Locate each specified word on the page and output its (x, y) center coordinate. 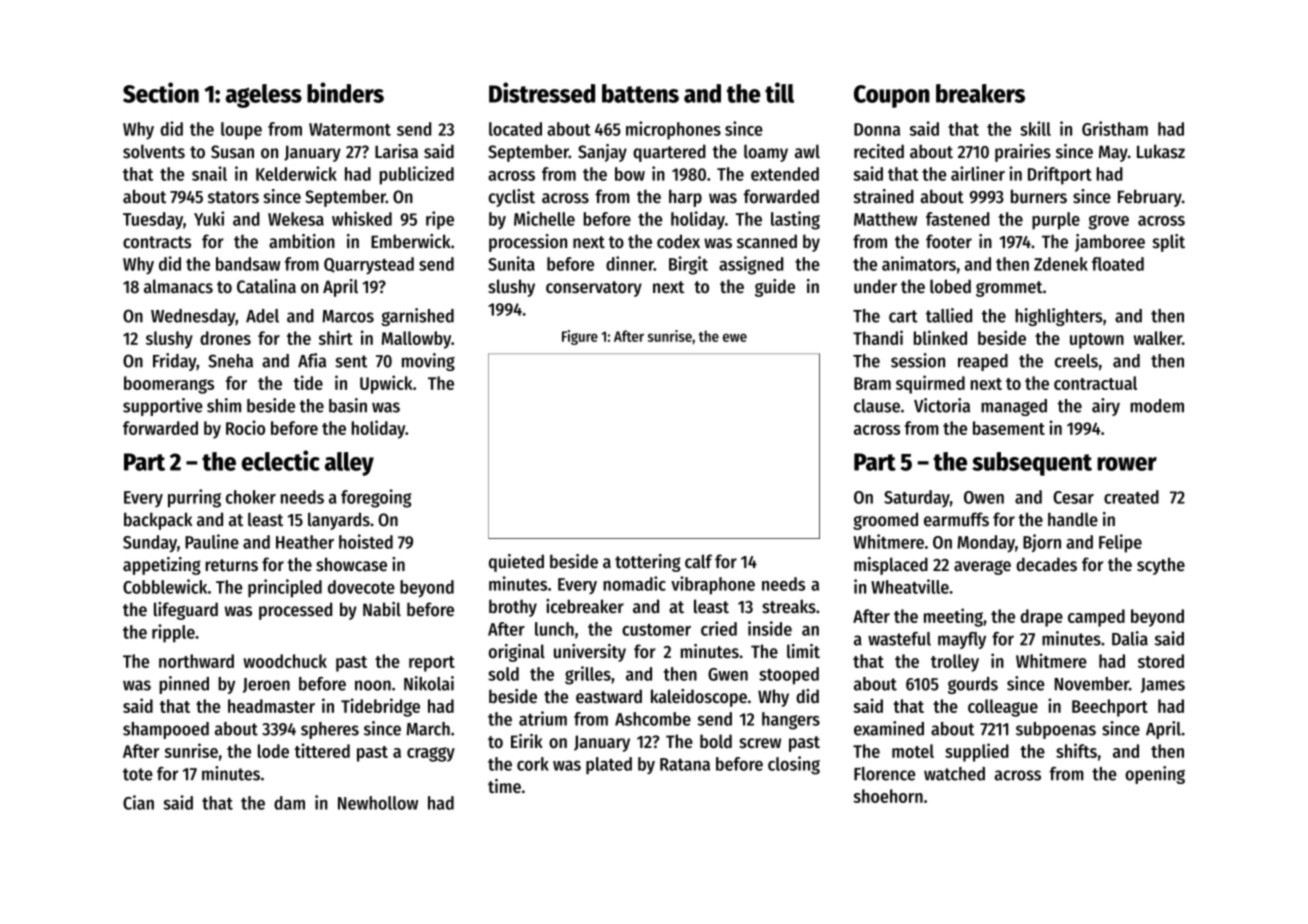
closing (794, 765)
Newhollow (378, 803)
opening (1155, 775)
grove (1108, 222)
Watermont (350, 129)
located (515, 129)
